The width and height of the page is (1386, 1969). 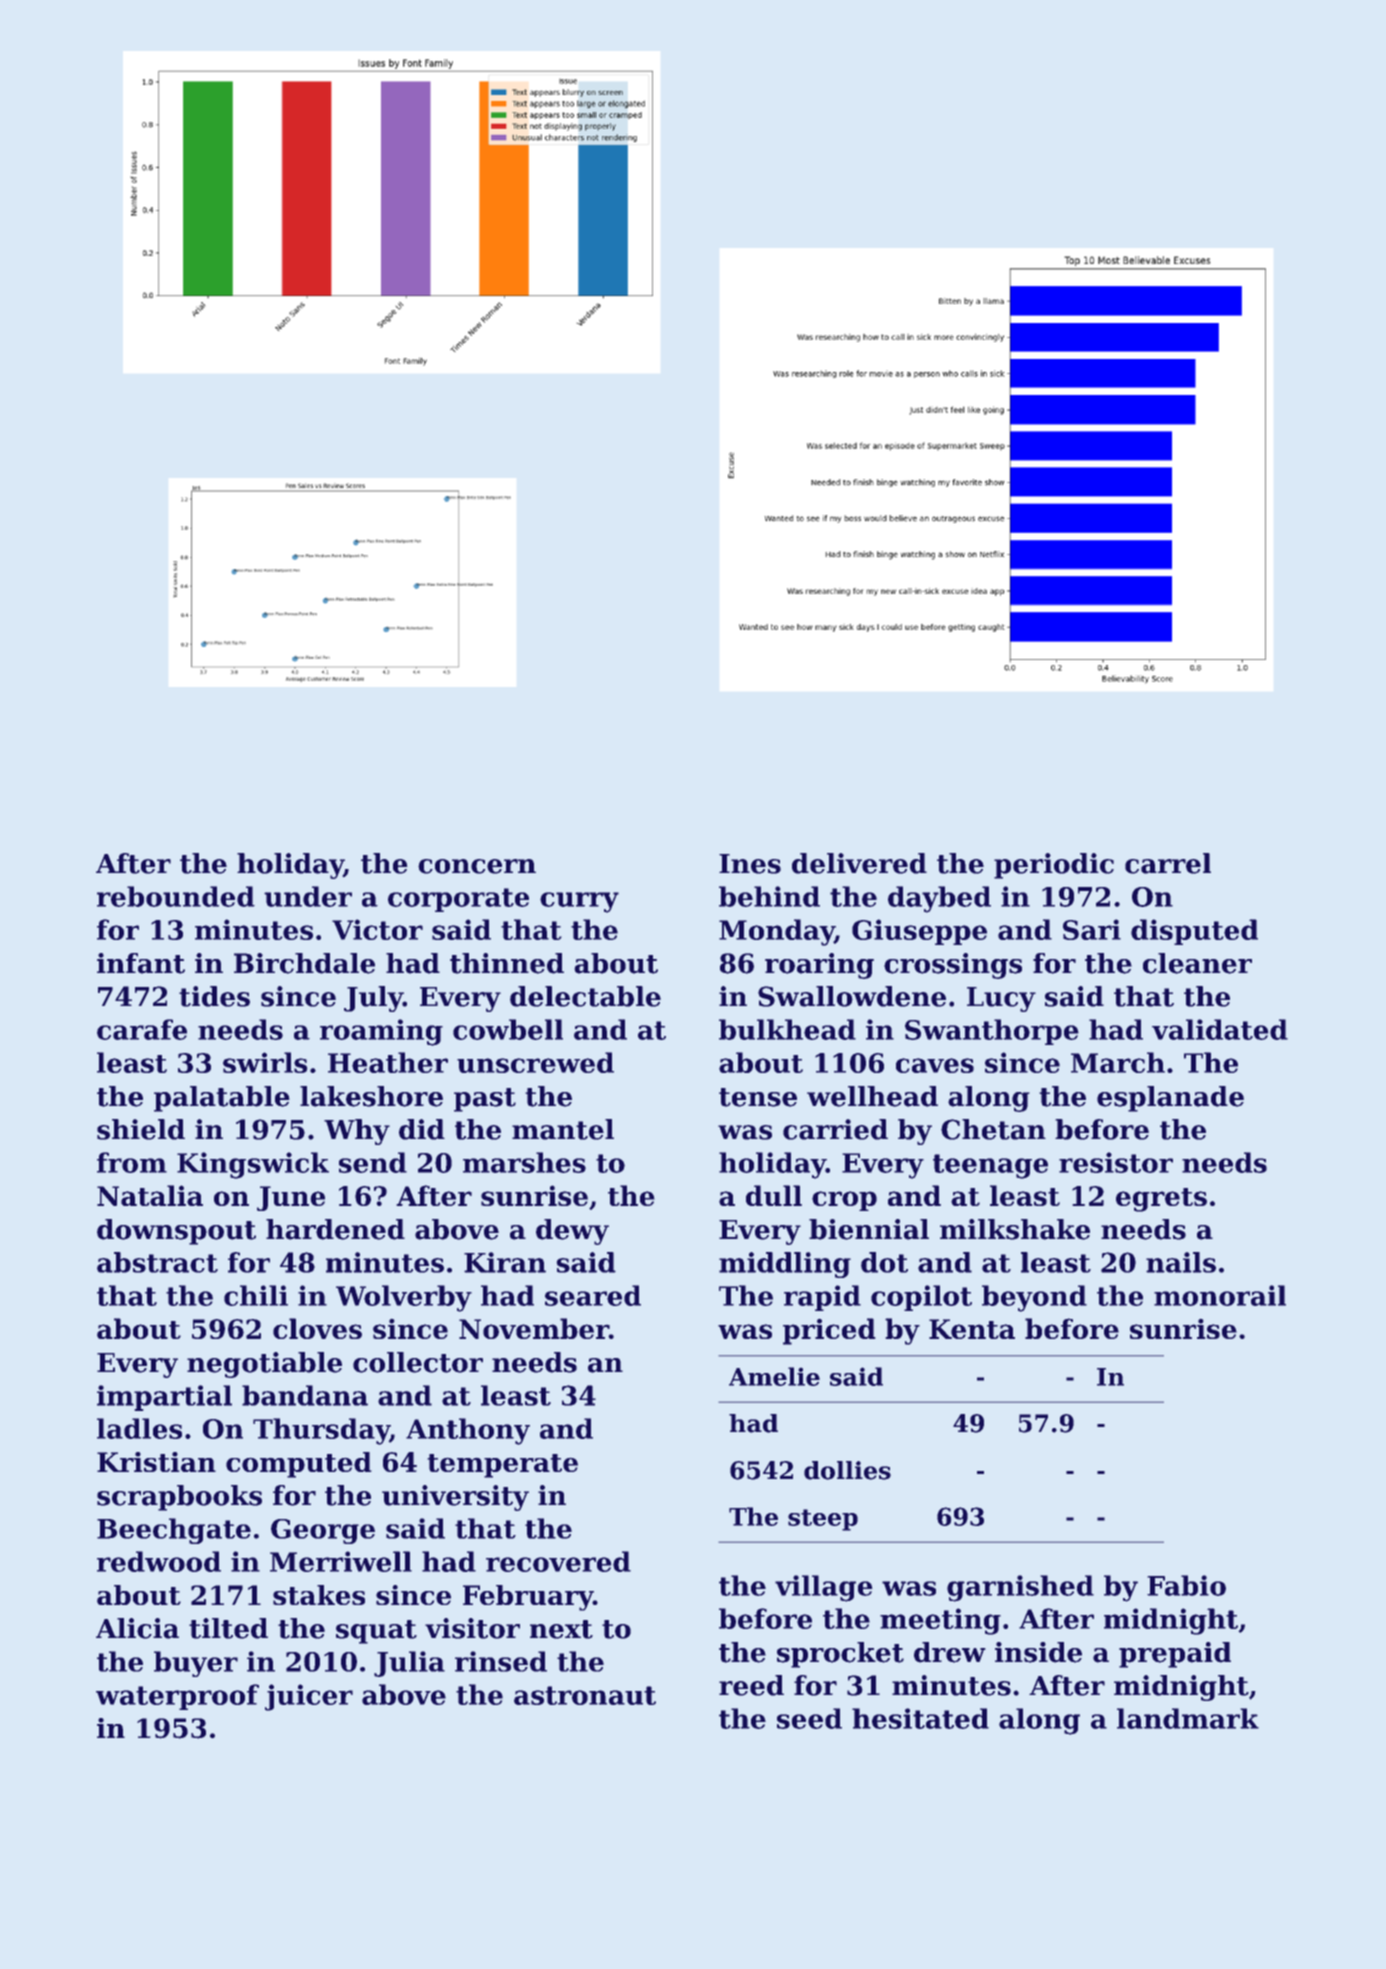 I want to click on chili, so click(x=256, y=1295).
